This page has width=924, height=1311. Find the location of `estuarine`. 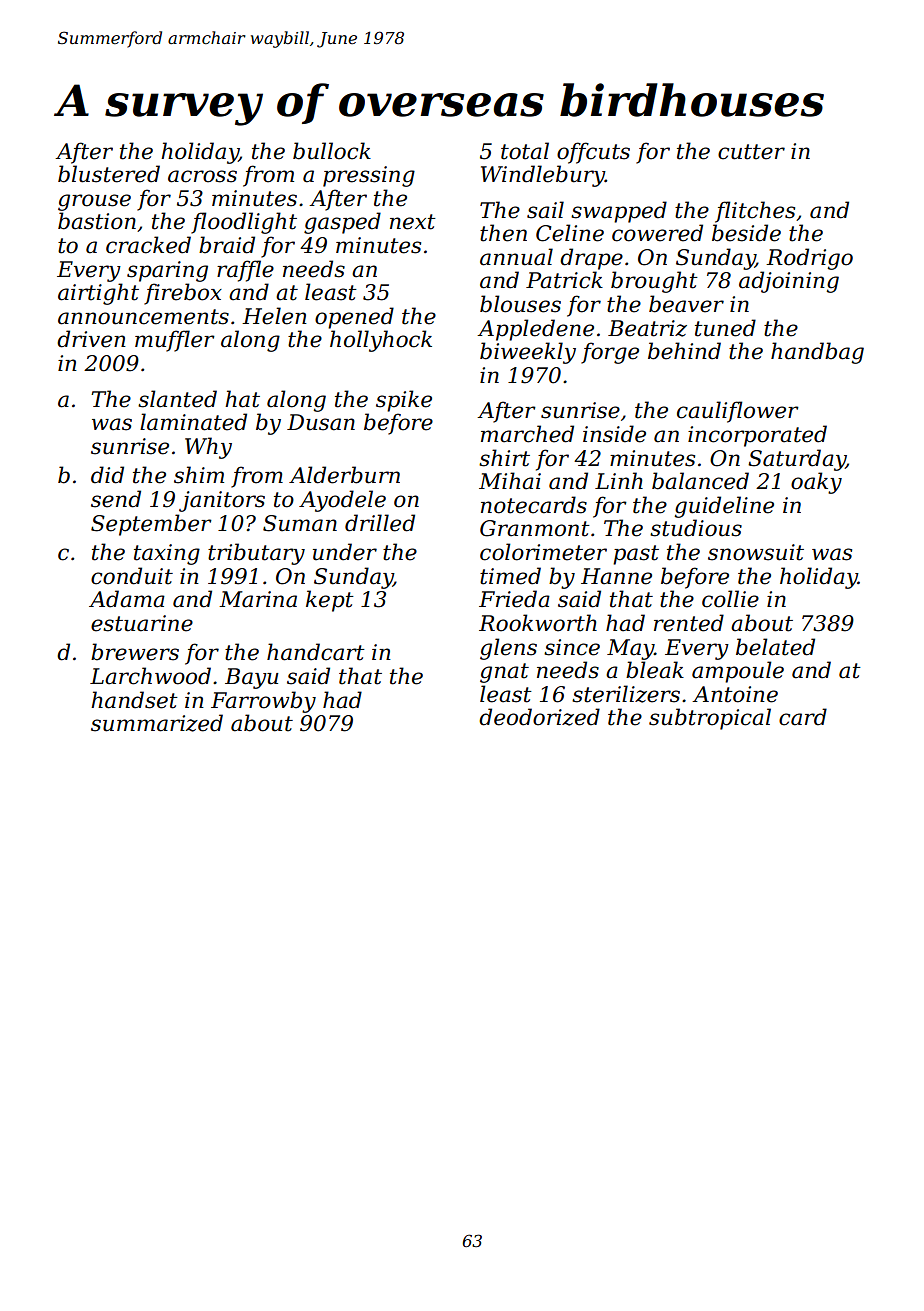

estuarine is located at coordinates (142, 623).
